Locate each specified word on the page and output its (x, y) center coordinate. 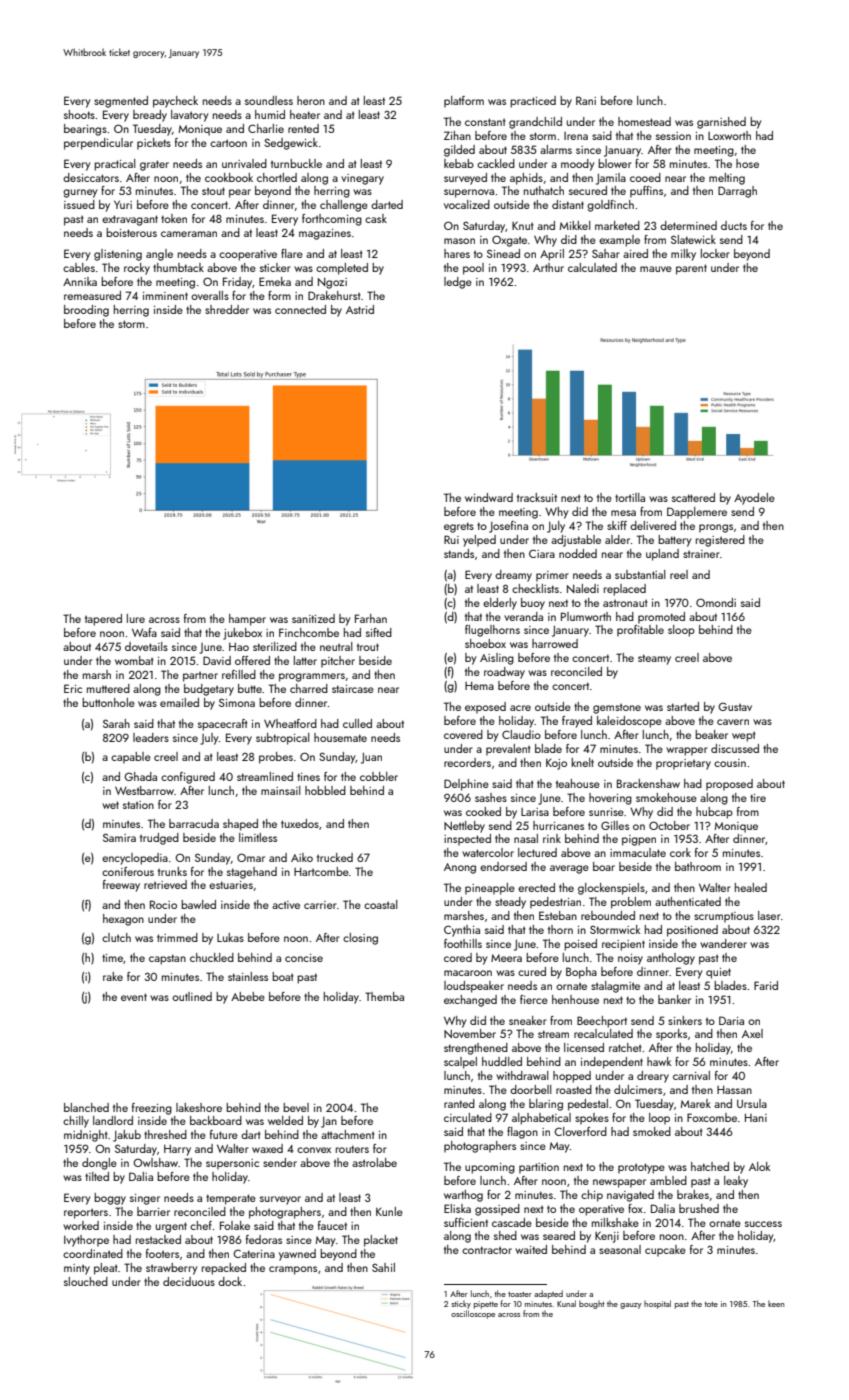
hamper (247, 620)
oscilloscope (473, 1314)
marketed (617, 225)
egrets (459, 527)
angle (159, 255)
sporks (671, 1035)
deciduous (189, 1281)
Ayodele (754, 499)
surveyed (465, 179)
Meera (506, 958)
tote (711, 1304)
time (112, 958)
